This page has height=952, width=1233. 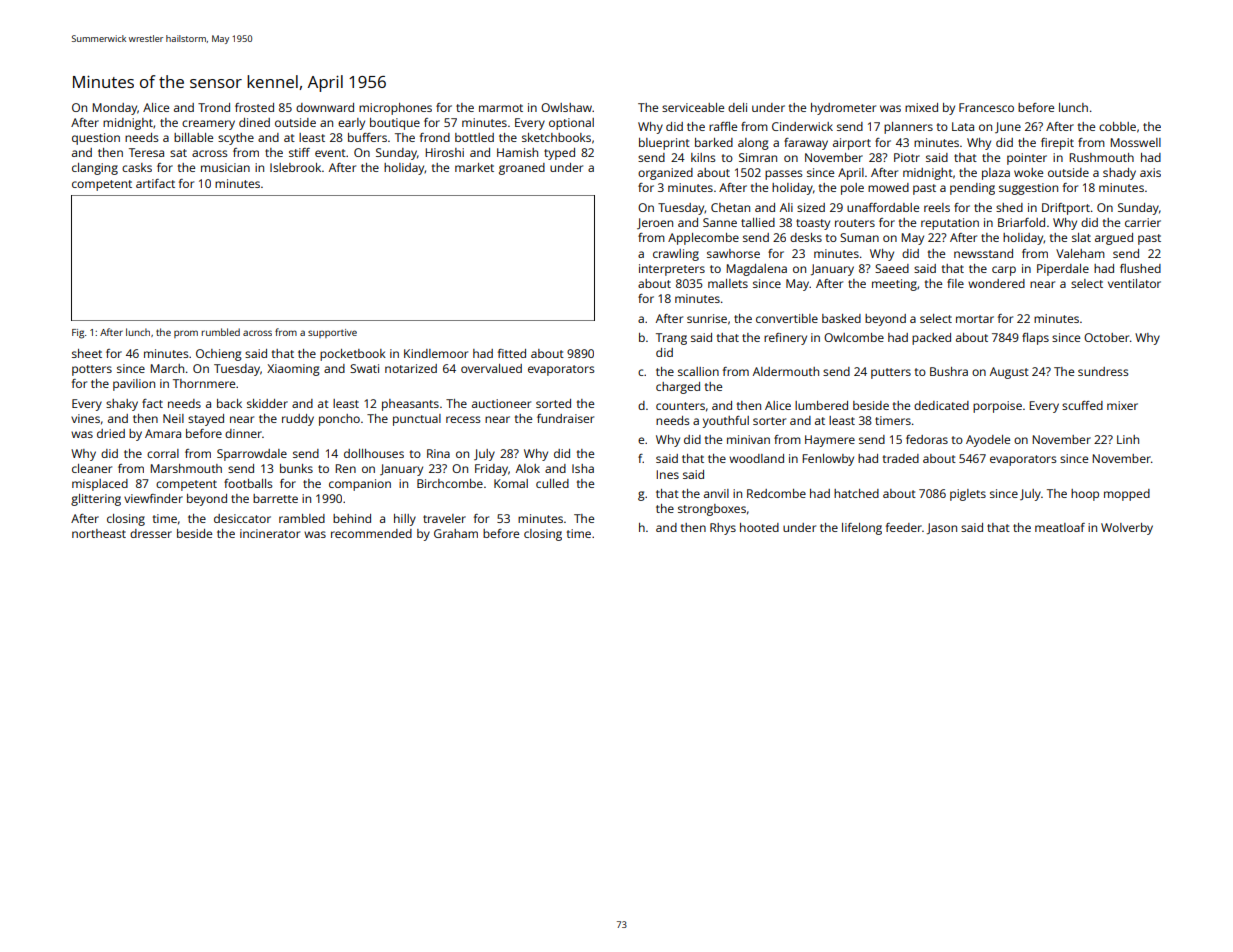 I want to click on Fig, so click(x=78, y=334).
